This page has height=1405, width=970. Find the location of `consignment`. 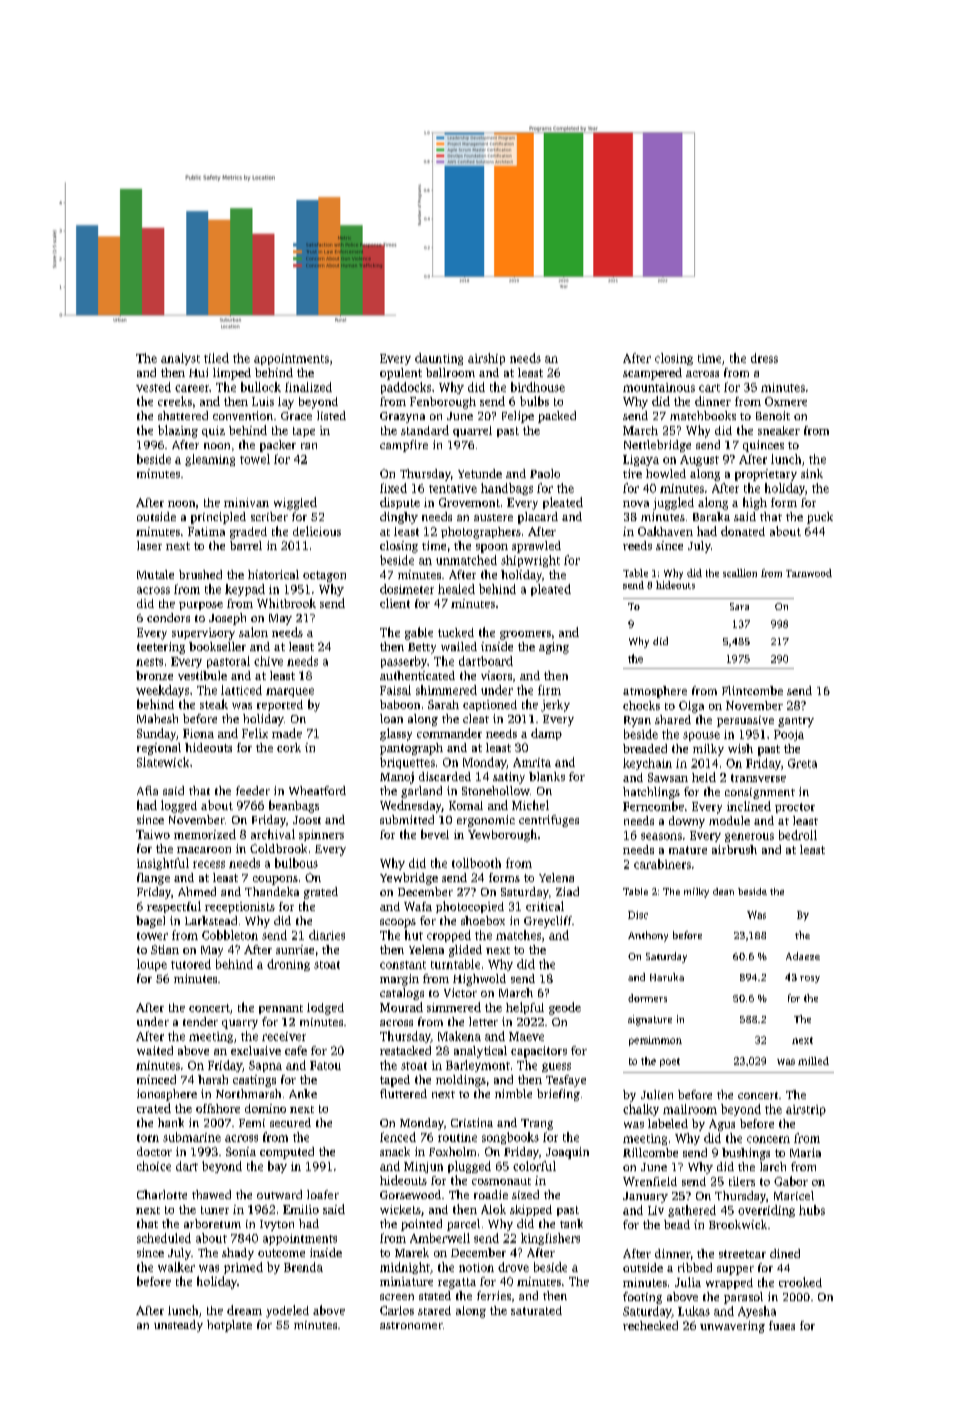

consignment is located at coordinates (760, 793).
